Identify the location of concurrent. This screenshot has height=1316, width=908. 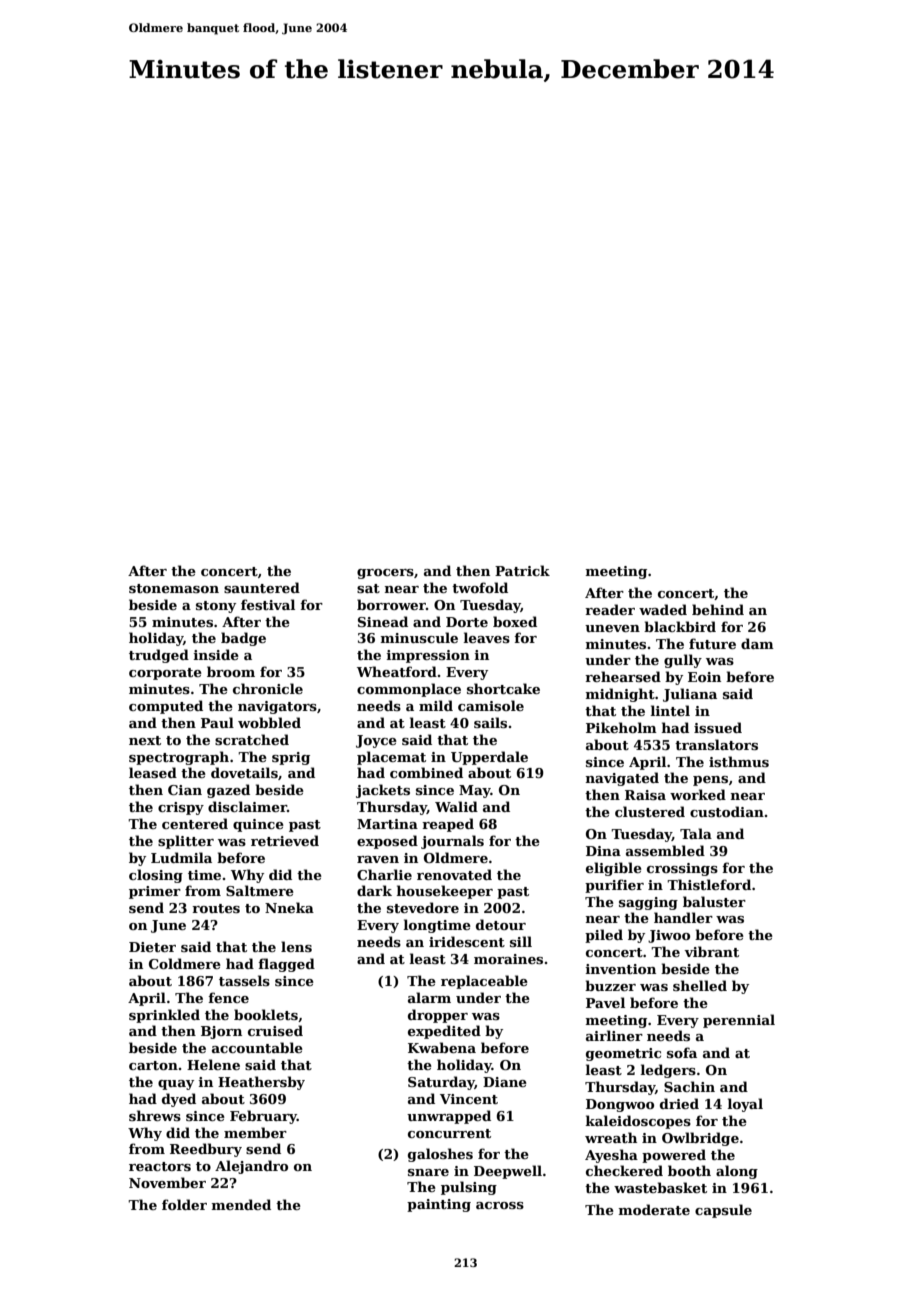
(449, 1133).
